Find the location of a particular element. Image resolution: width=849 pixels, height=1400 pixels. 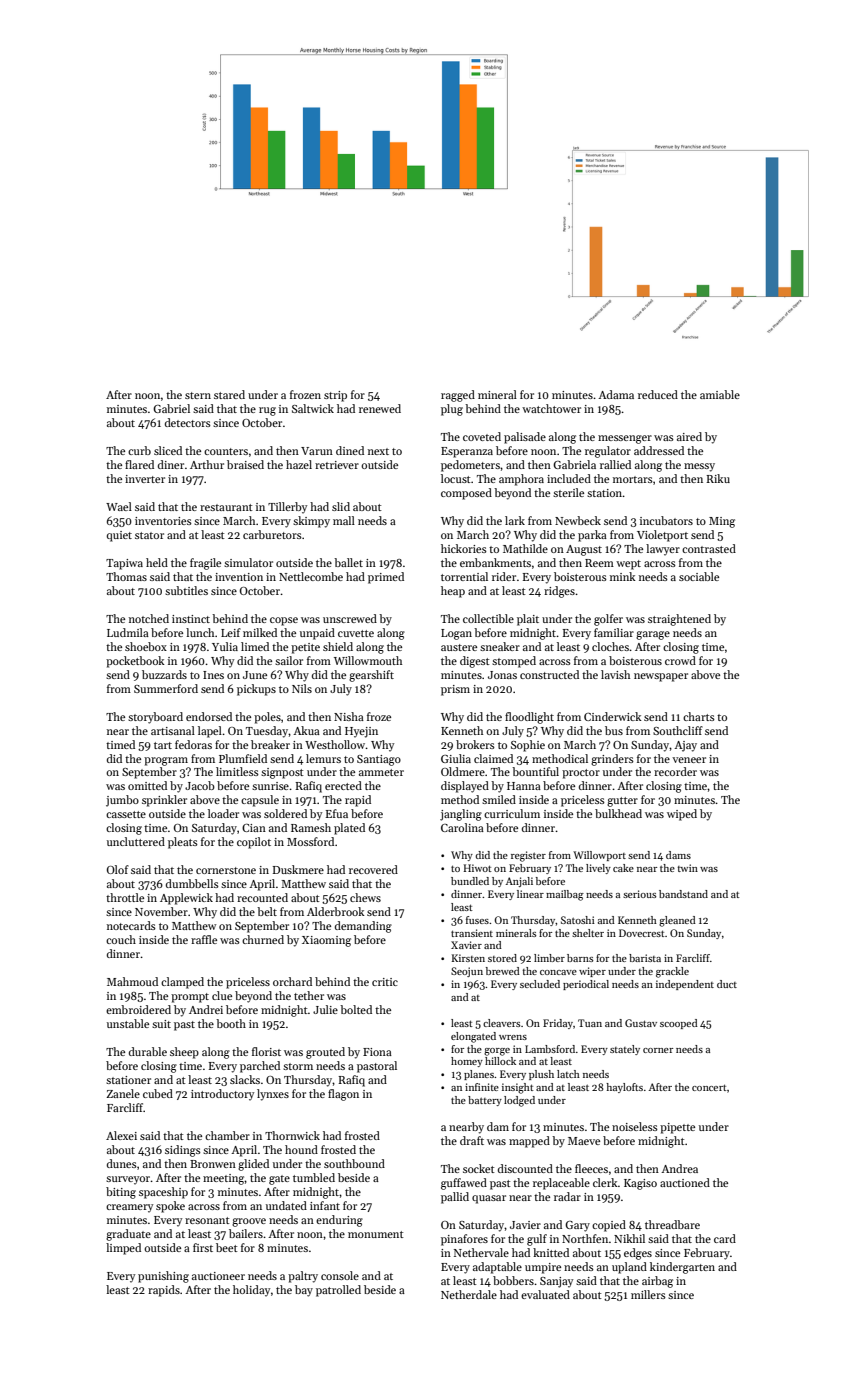

orchard is located at coordinates (292, 981).
